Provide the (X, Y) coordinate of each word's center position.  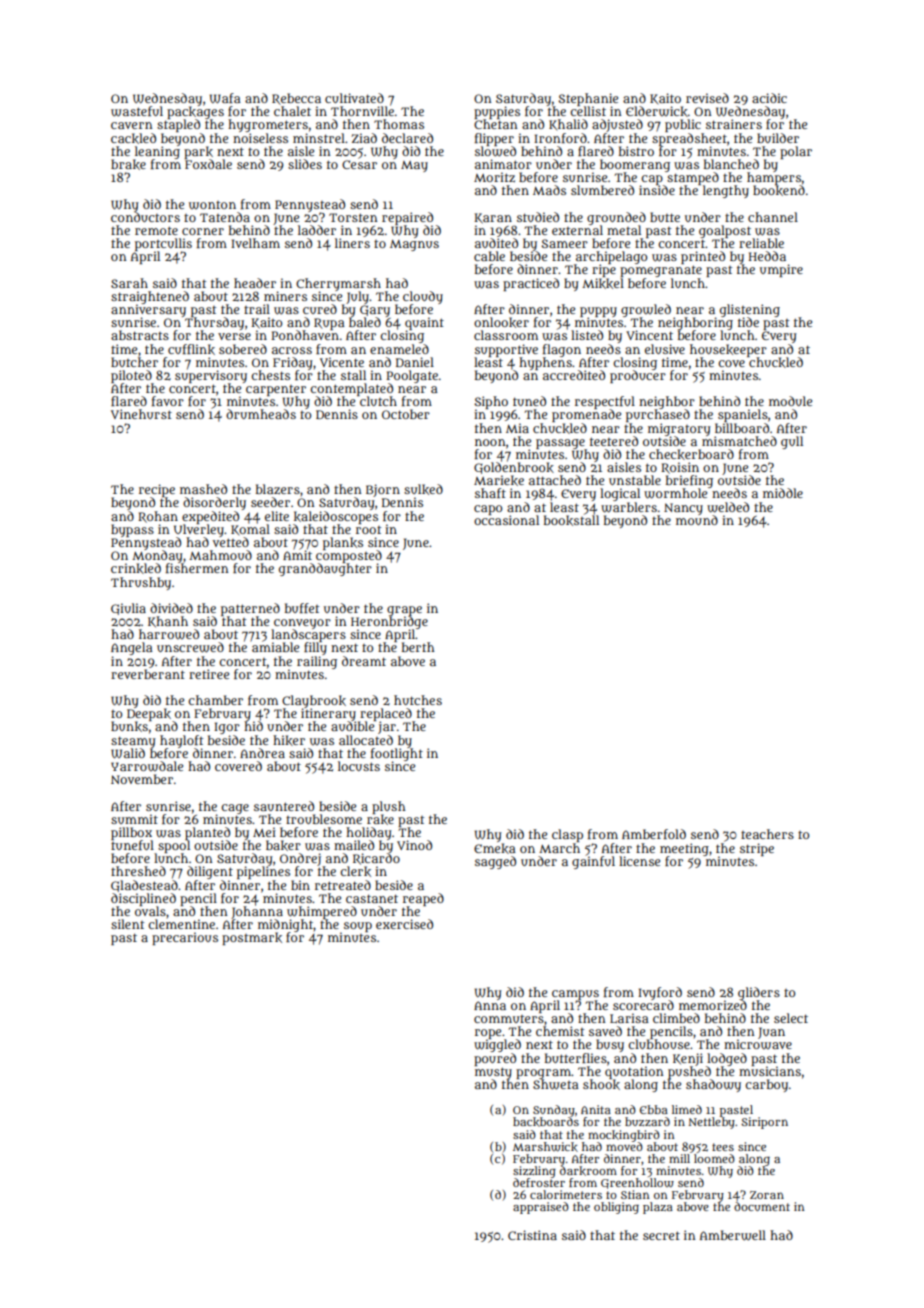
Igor (227, 728)
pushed (689, 1072)
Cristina (532, 1235)
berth (418, 647)
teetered (614, 441)
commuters (509, 1019)
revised (707, 98)
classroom (506, 335)
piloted (131, 376)
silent (127, 924)
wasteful (137, 111)
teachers (767, 834)
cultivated (354, 98)
